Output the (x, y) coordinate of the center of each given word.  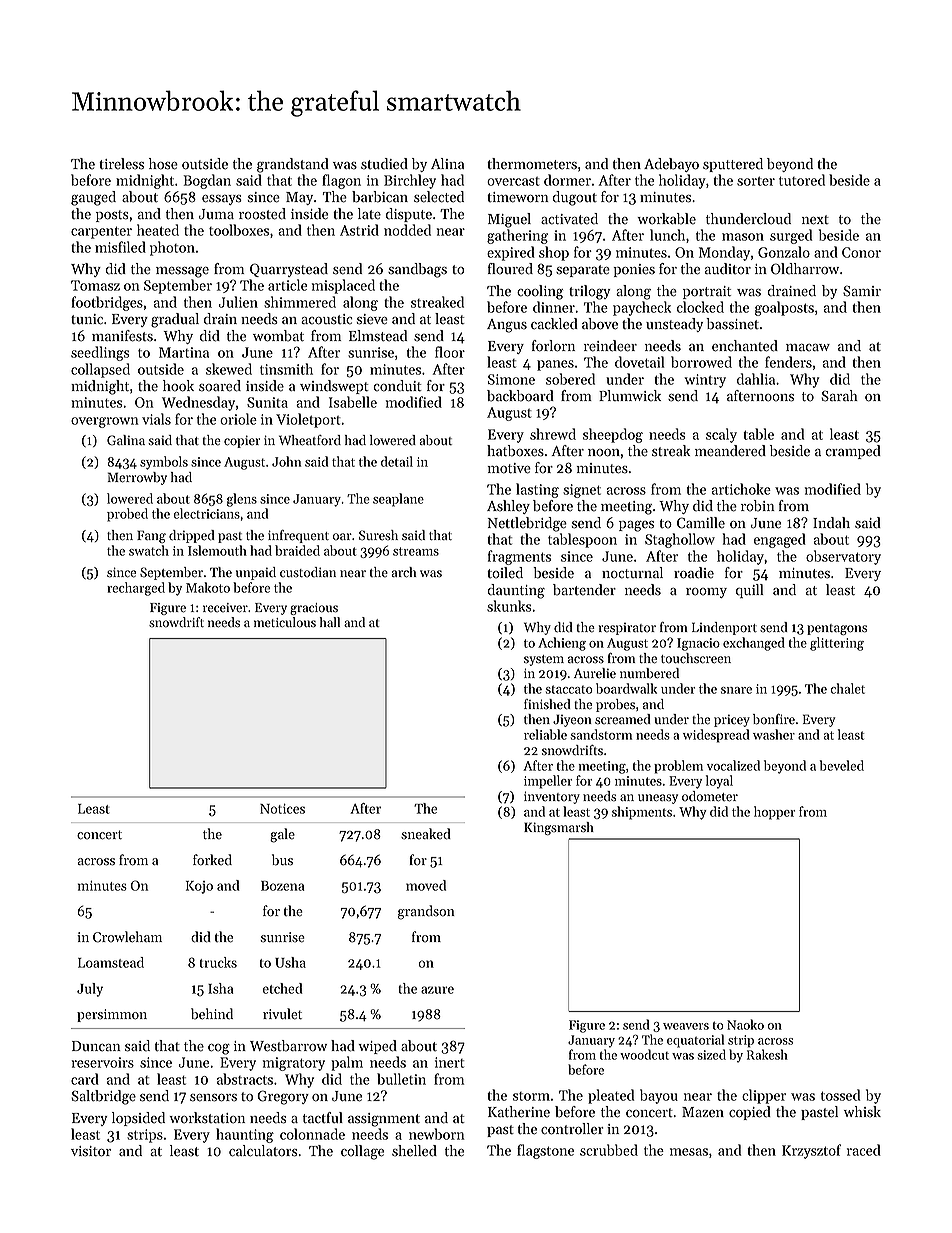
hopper (774, 813)
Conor (861, 252)
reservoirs (103, 1062)
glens (242, 500)
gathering (517, 236)
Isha (220, 988)
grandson (426, 912)
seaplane (398, 500)
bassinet (732, 324)
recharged (136, 589)
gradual (175, 320)
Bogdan (207, 181)
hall (330, 622)
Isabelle (353, 402)
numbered (649, 673)
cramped (853, 452)
